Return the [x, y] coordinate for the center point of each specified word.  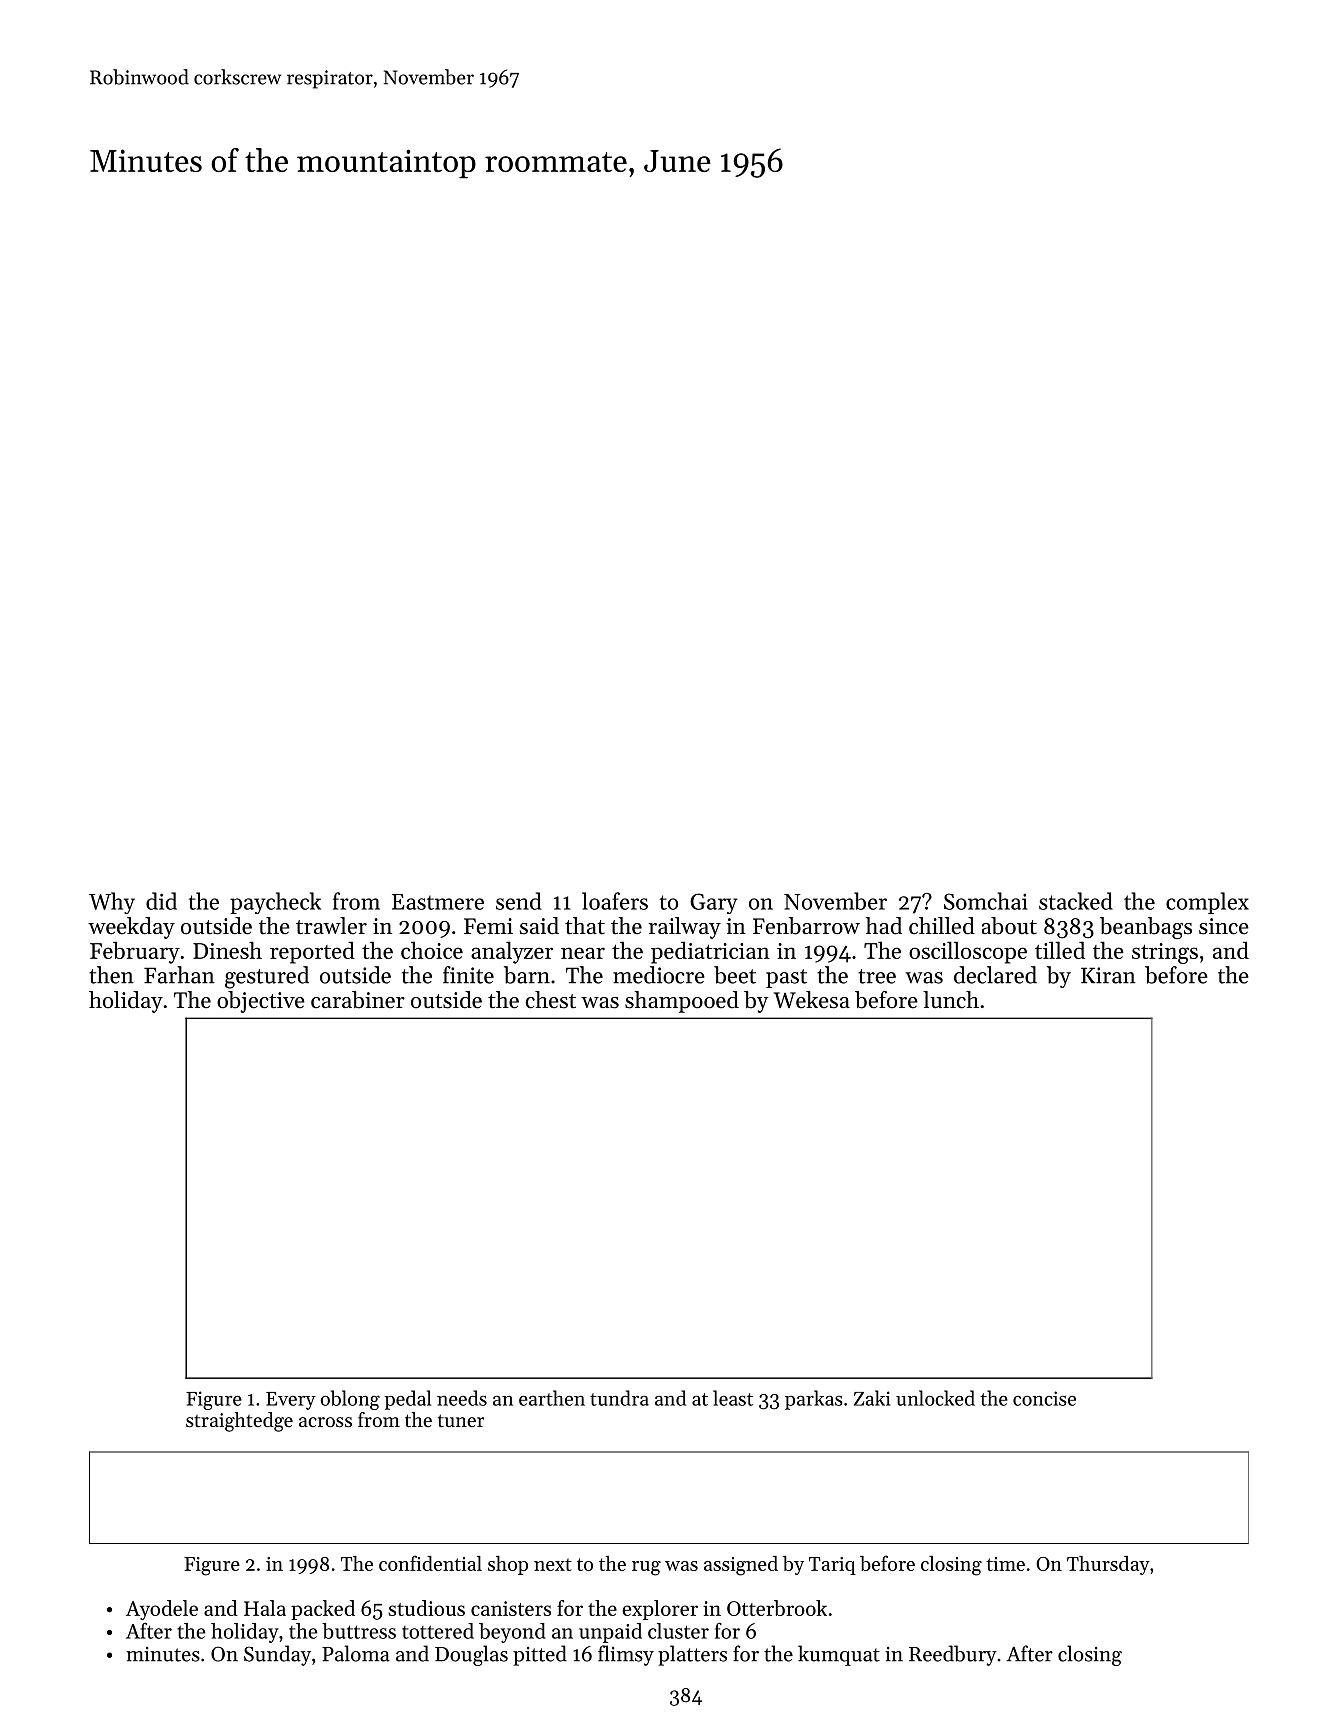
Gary [714, 903]
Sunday [277, 1655]
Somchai [986, 901]
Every [291, 1401]
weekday [131, 928]
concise [1044, 1398]
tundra [619, 1398]
